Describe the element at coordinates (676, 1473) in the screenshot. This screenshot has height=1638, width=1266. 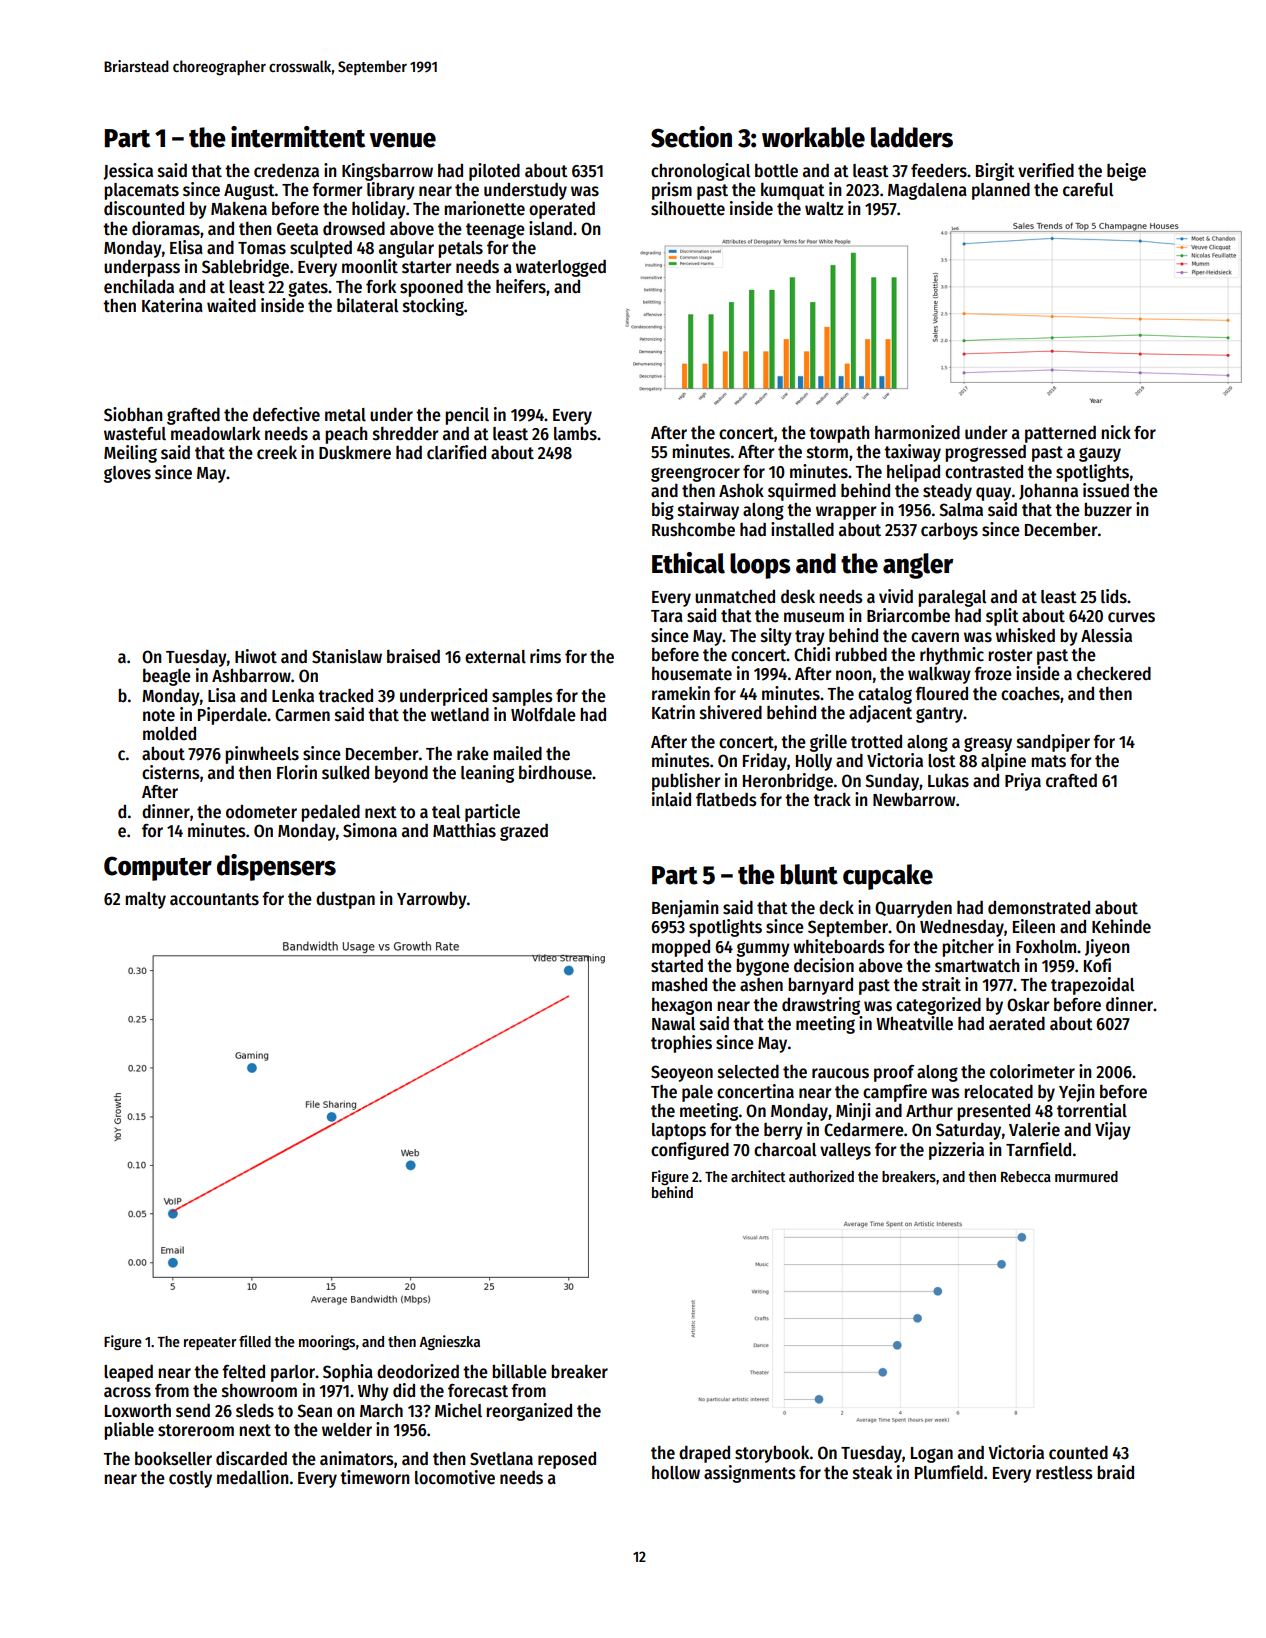
I see `hollow` at that location.
